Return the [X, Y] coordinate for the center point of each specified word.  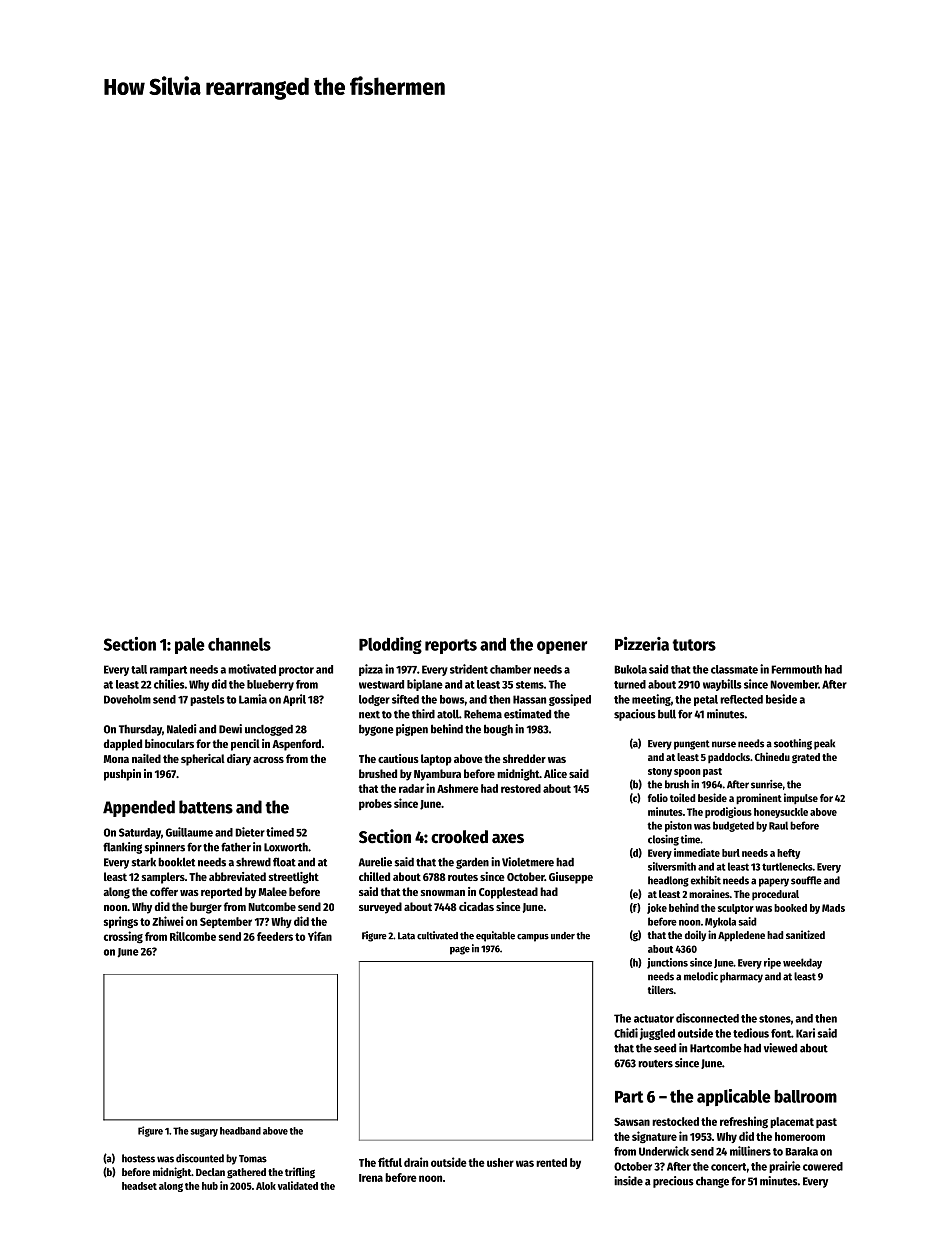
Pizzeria [642, 644]
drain [416, 1162]
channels [239, 644]
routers [655, 1064]
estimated [527, 714]
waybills [722, 685]
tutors [694, 645]
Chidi [626, 1033]
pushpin [122, 775]
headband [240, 1131]
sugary [204, 1133]
